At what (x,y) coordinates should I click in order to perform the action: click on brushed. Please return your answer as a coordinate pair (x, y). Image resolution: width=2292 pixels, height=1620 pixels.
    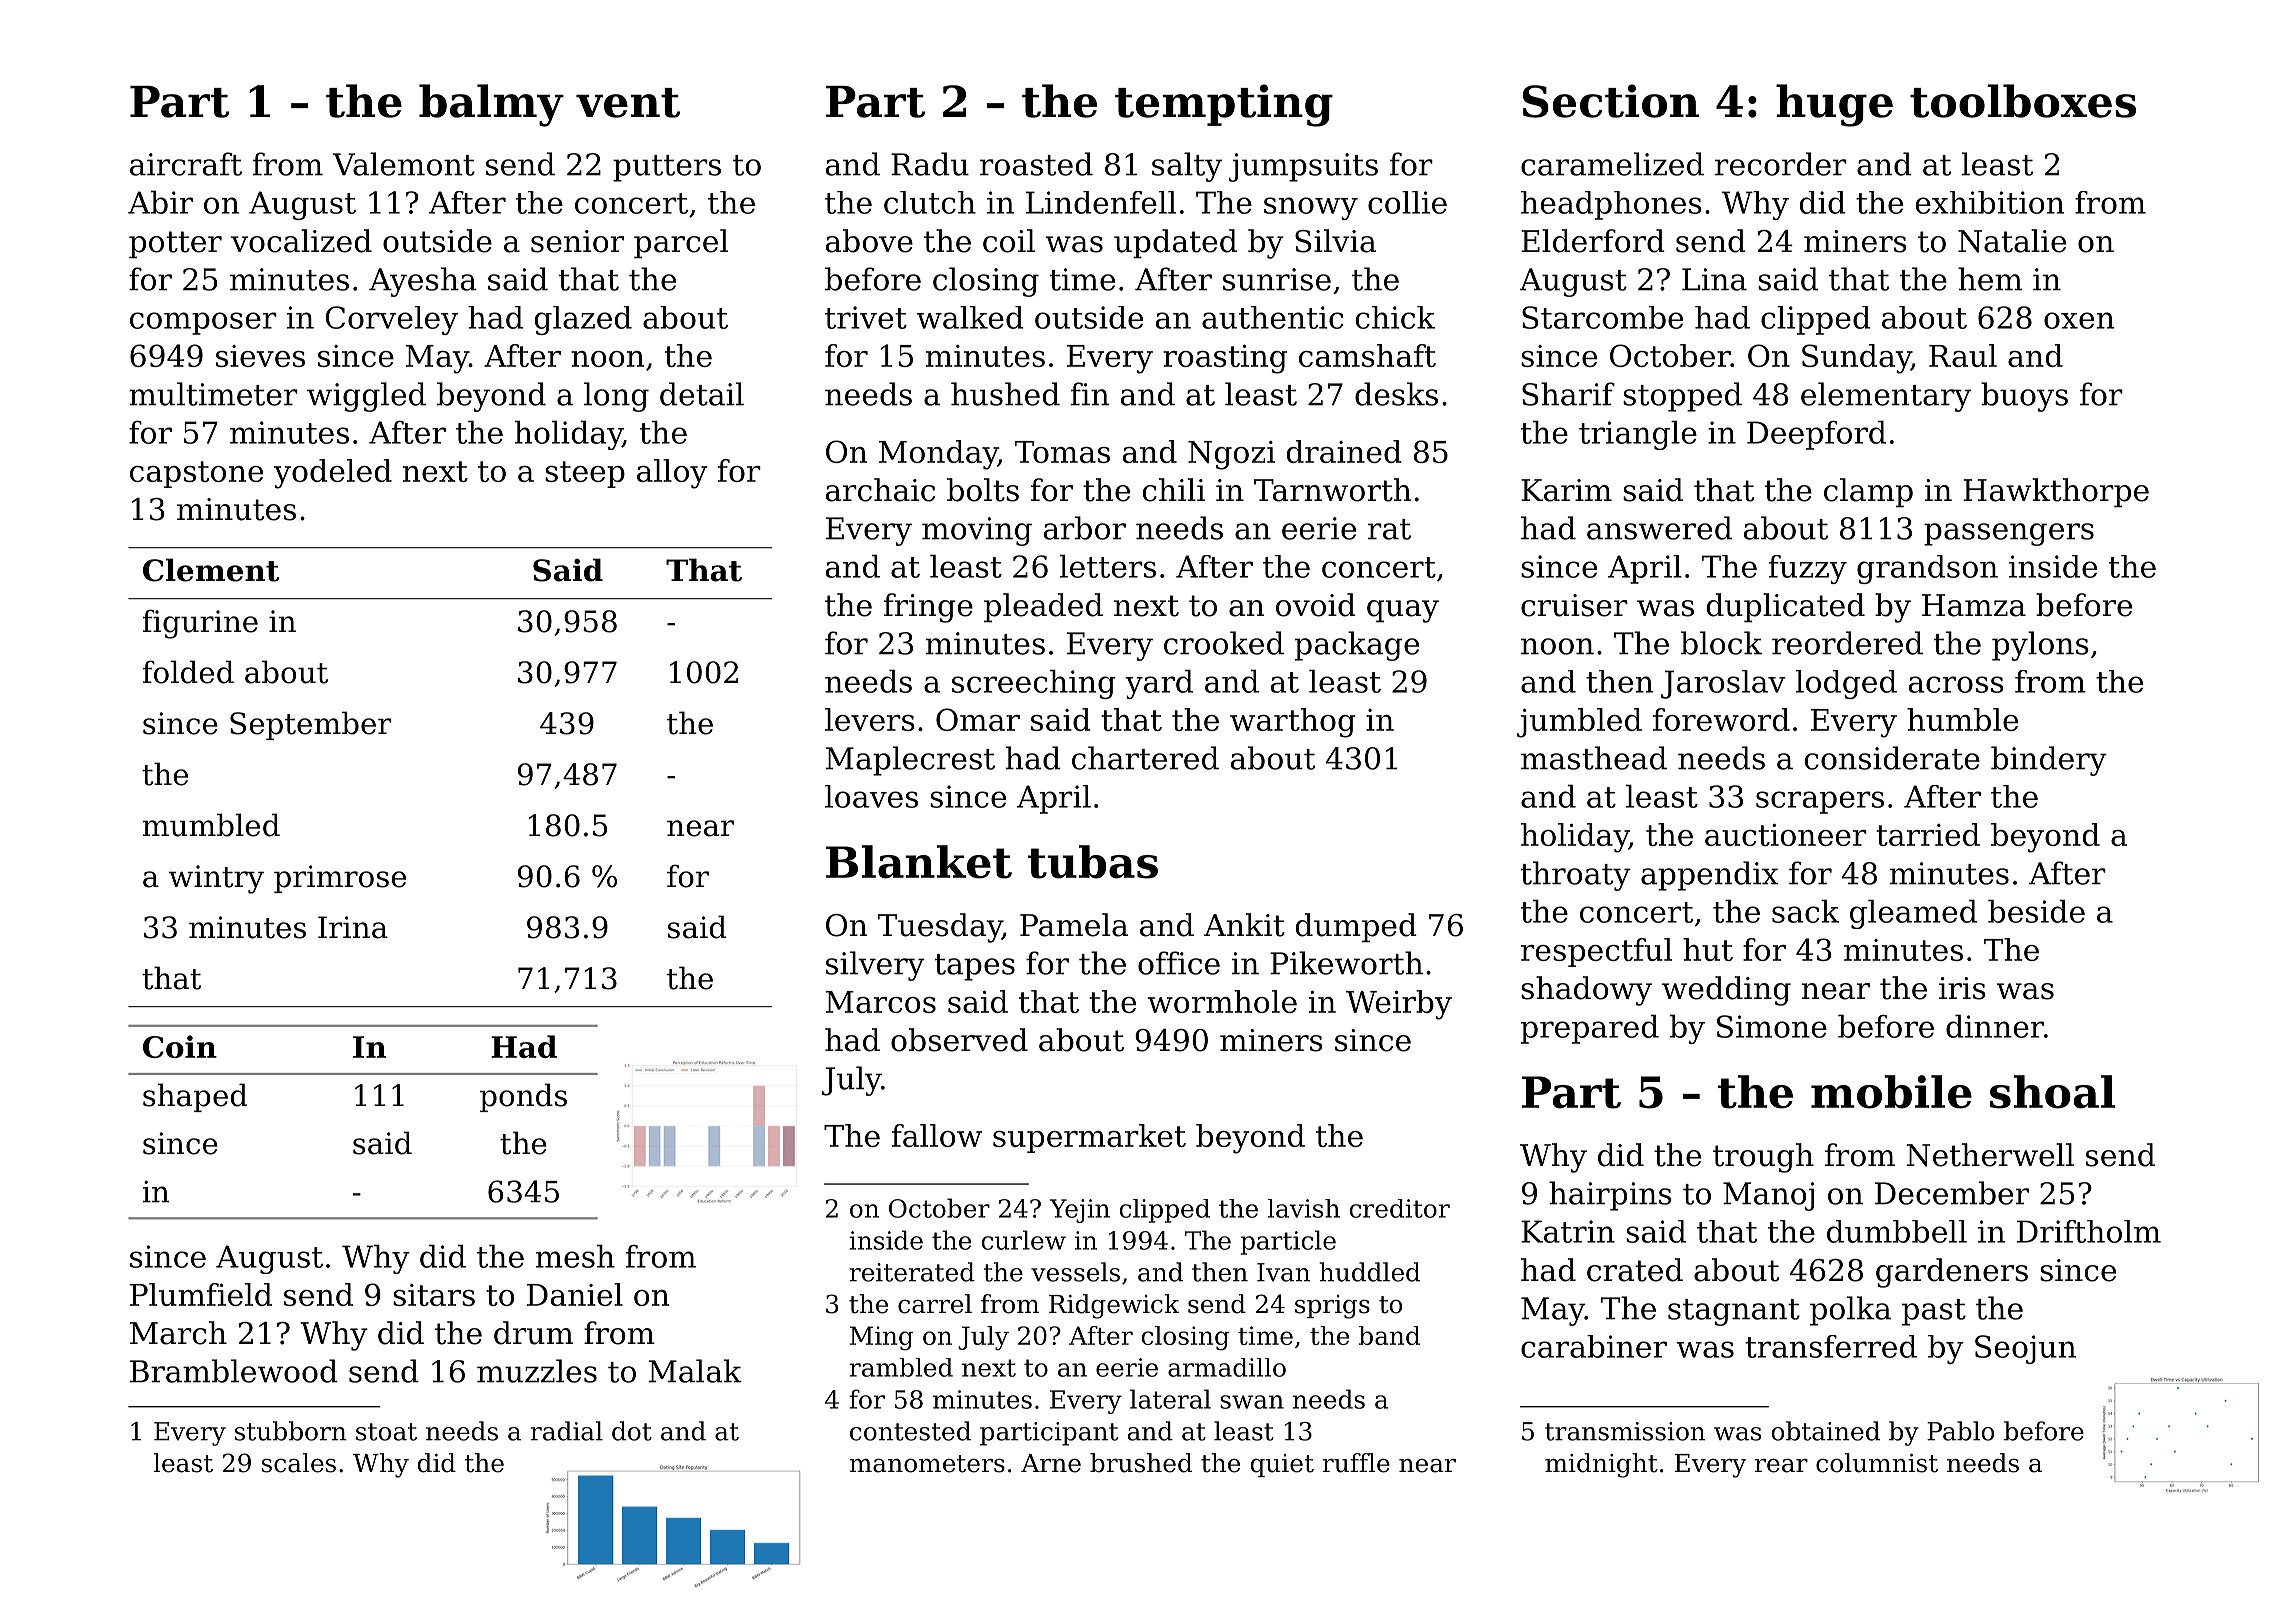
    Looking at the image, I should click on (1141, 1463).
